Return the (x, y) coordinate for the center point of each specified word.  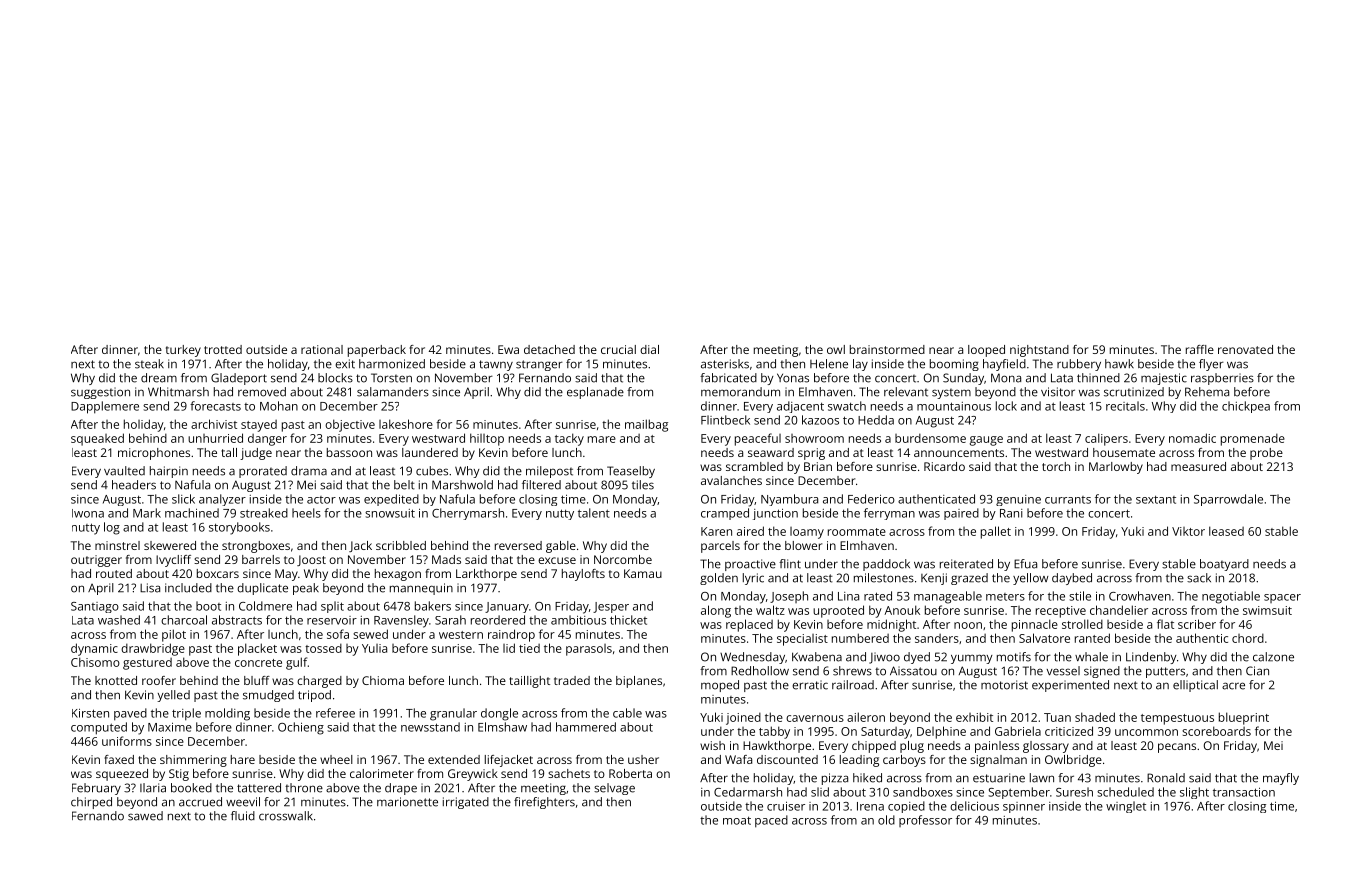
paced (771, 821)
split (332, 607)
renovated (1245, 349)
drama (309, 471)
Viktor (1188, 531)
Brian (818, 466)
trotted (223, 349)
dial (649, 349)
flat (1165, 624)
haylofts (583, 575)
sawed (145, 816)
